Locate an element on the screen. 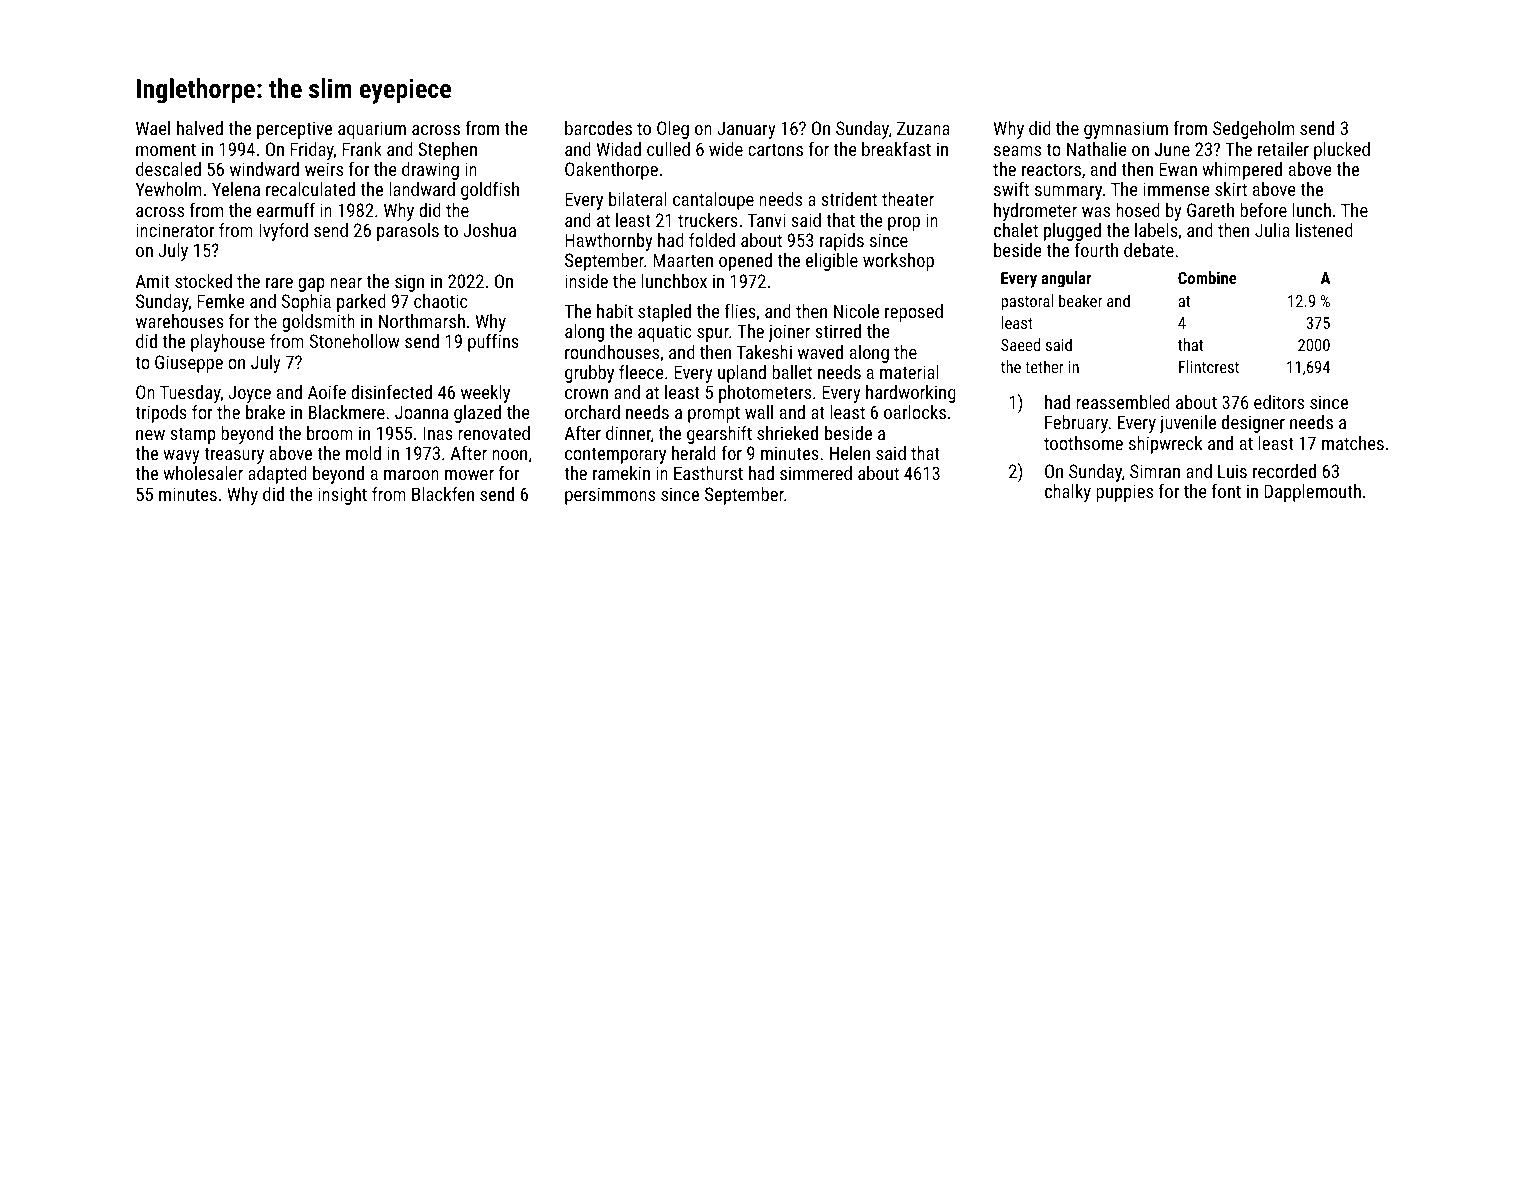 The width and height of the screenshot is (1526, 1179). reposed is located at coordinates (914, 313).
